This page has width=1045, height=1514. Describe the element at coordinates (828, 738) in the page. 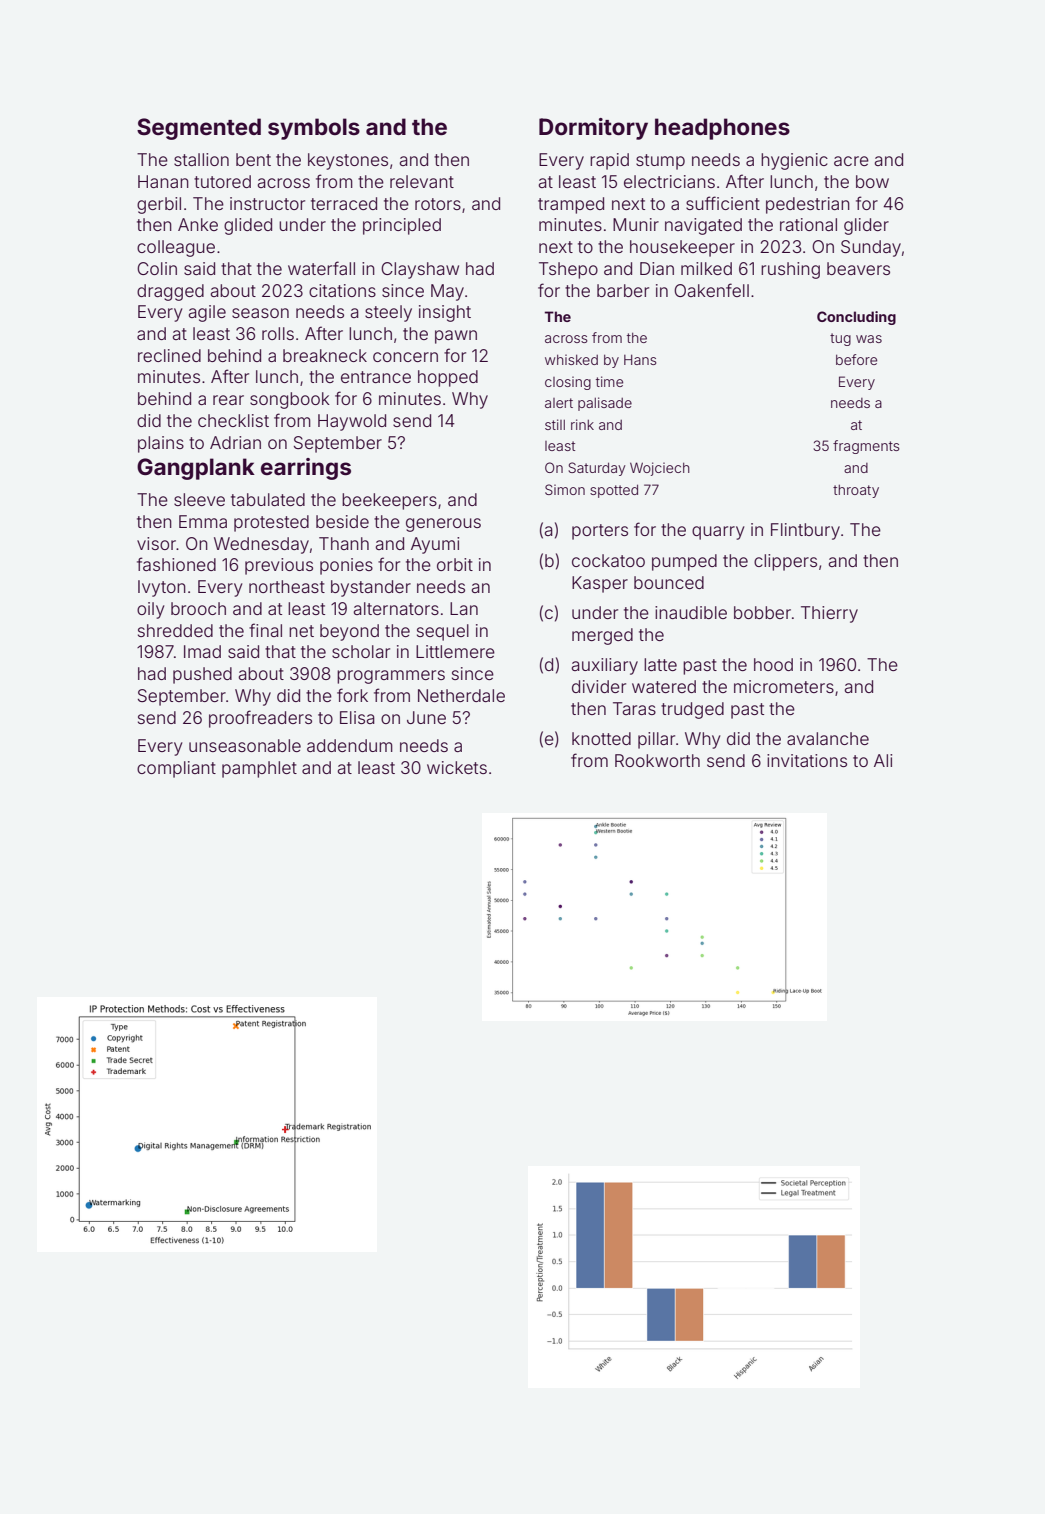

I see `avalanche` at that location.
